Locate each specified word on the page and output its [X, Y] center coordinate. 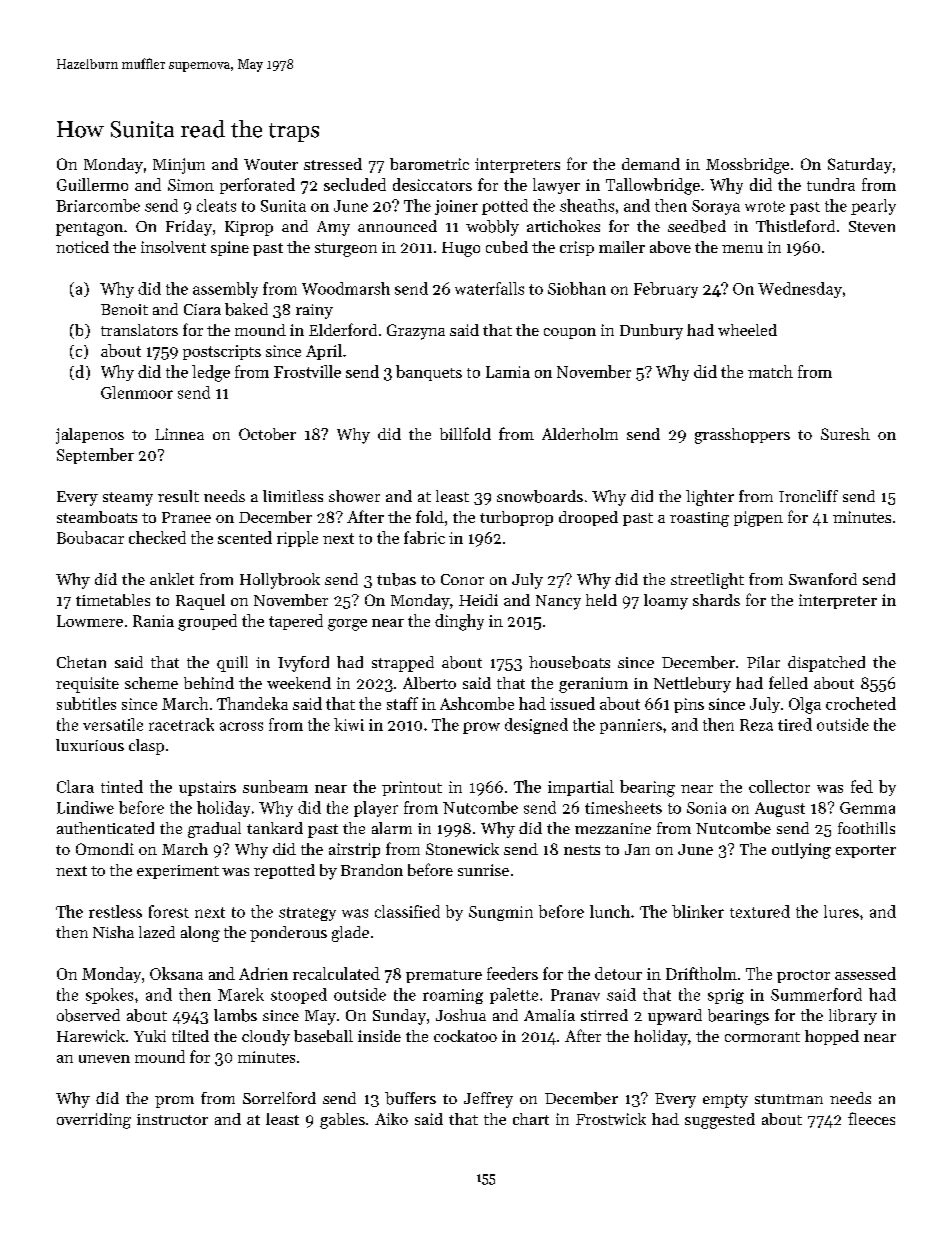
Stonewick [462, 849]
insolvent [173, 247]
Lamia [508, 372]
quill [232, 664]
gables [342, 1121]
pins [689, 705]
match [770, 371]
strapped [403, 664]
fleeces [871, 1118]
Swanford [823, 579]
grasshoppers [742, 436]
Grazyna [416, 332]
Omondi [105, 849]
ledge [211, 373]
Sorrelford [279, 1098]
